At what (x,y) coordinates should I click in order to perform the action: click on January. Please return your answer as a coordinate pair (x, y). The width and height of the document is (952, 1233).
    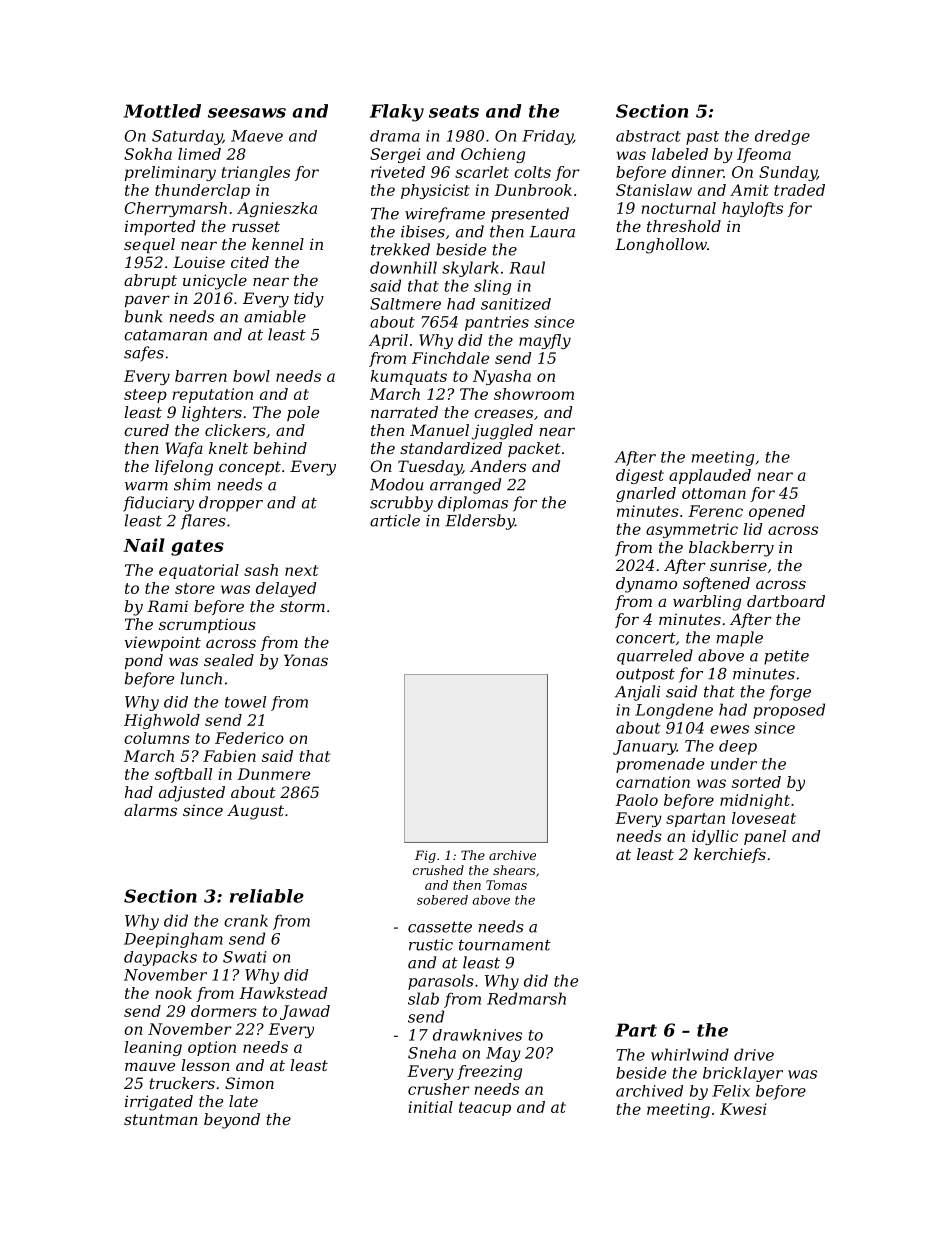
    Looking at the image, I should click on (644, 747).
